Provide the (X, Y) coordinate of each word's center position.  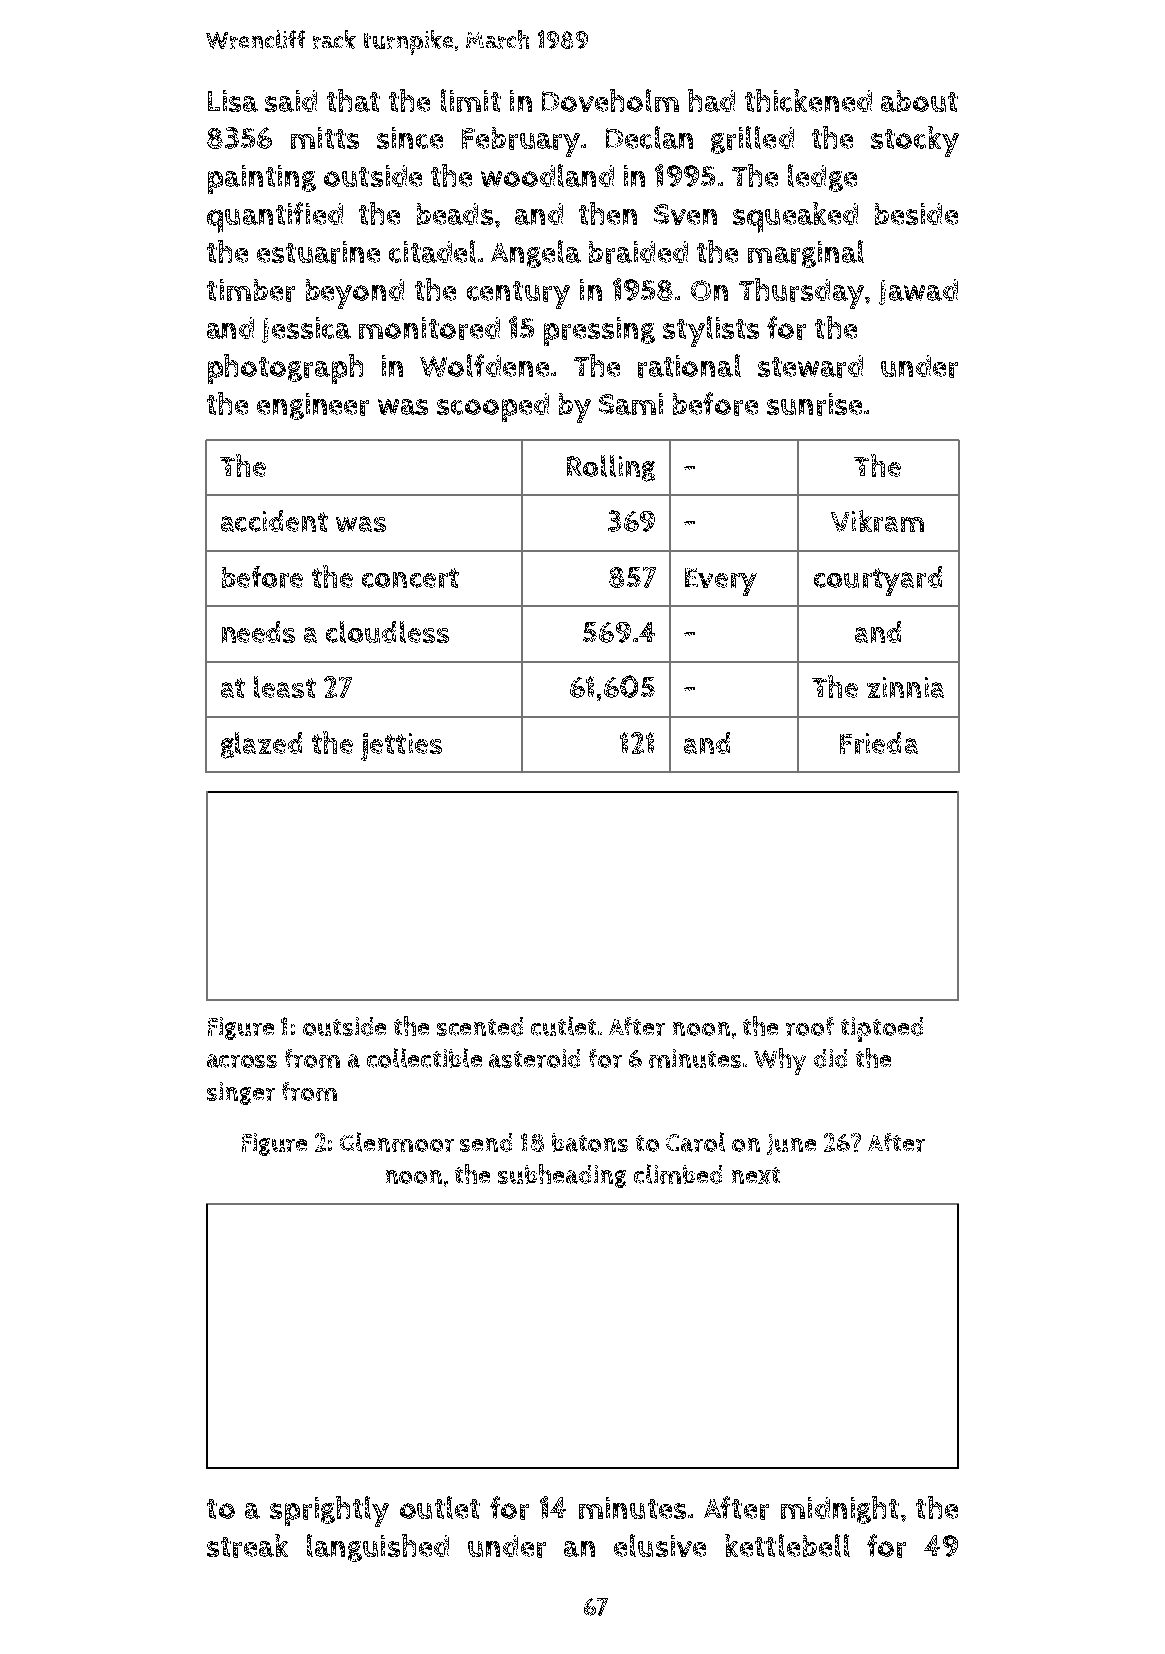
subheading (562, 1176)
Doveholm (610, 100)
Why (780, 1061)
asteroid (534, 1058)
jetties (401, 747)
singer (241, 1093)
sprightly (329, 1511)
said (291, 101)
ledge (822, 178)
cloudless (387, 632)
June (791, 1144)
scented (480, 1026)
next (756, 1175)
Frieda (879, 743)
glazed (261, 745)
